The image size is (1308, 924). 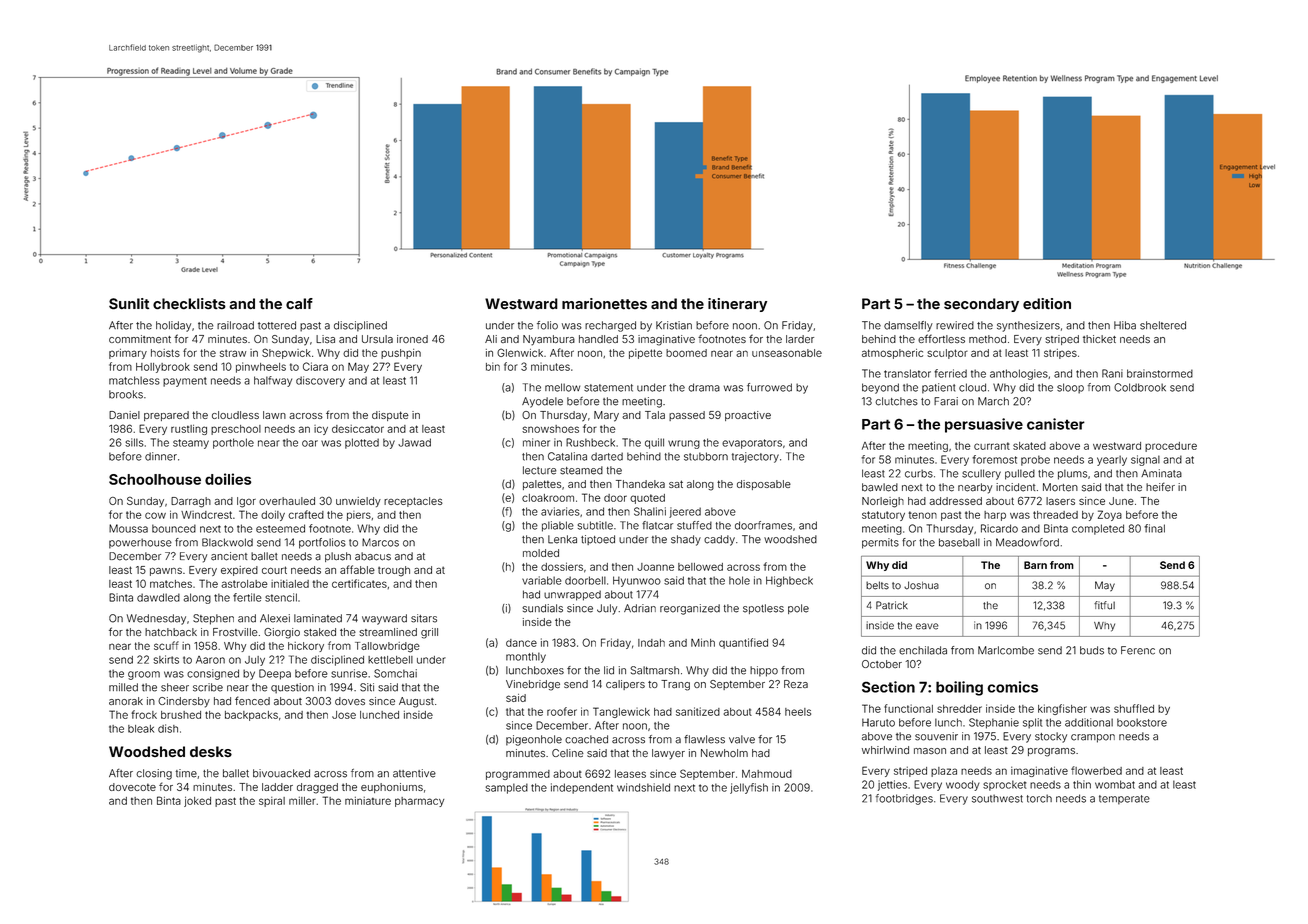 What do you see at coordinates (129, 303) in the document?
I see `Sunlit` at bounding box center [129, 303].
